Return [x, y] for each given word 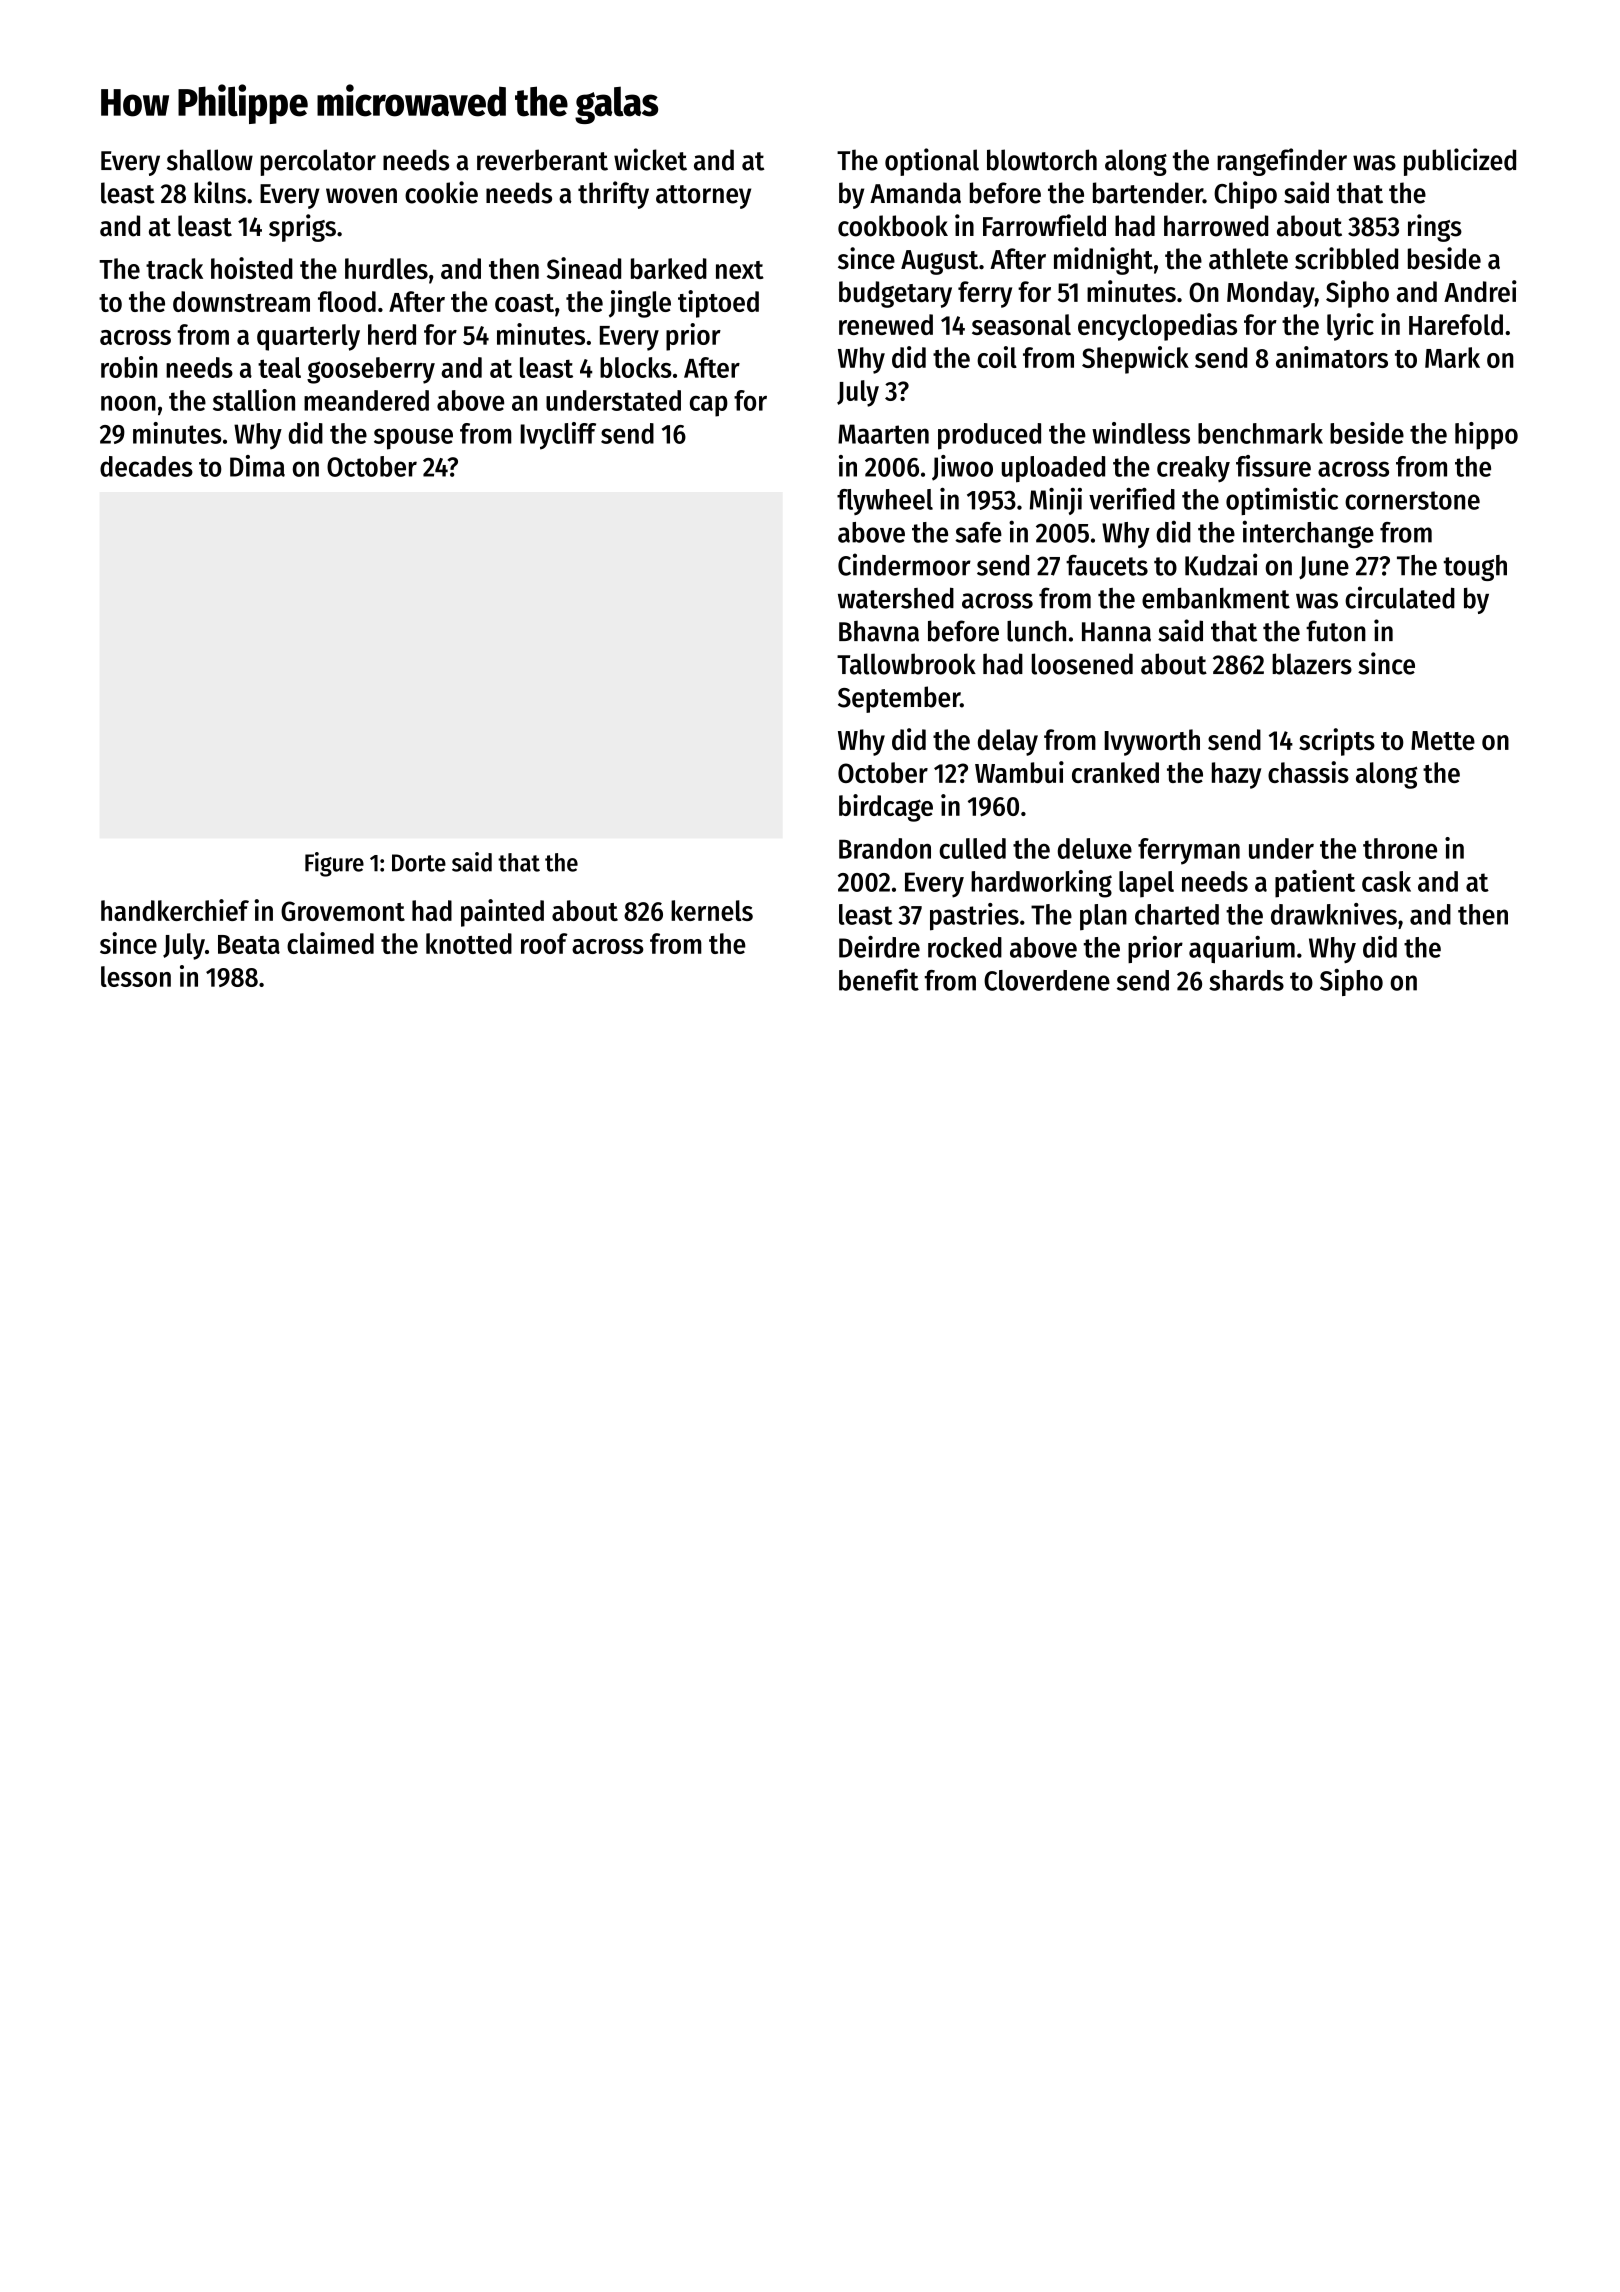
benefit [879, 979]
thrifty [613, 195]
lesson [136, 976]
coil [997, 357]
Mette [1443, 741]
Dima [257, 466]
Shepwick [1135, 360]
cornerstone [1412, 500]
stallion [254, 400]
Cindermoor [904, 564]
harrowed [1216, 226]
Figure [334, 864]
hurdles [386, 268]
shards [1246, 980]
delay [1008, 742]
